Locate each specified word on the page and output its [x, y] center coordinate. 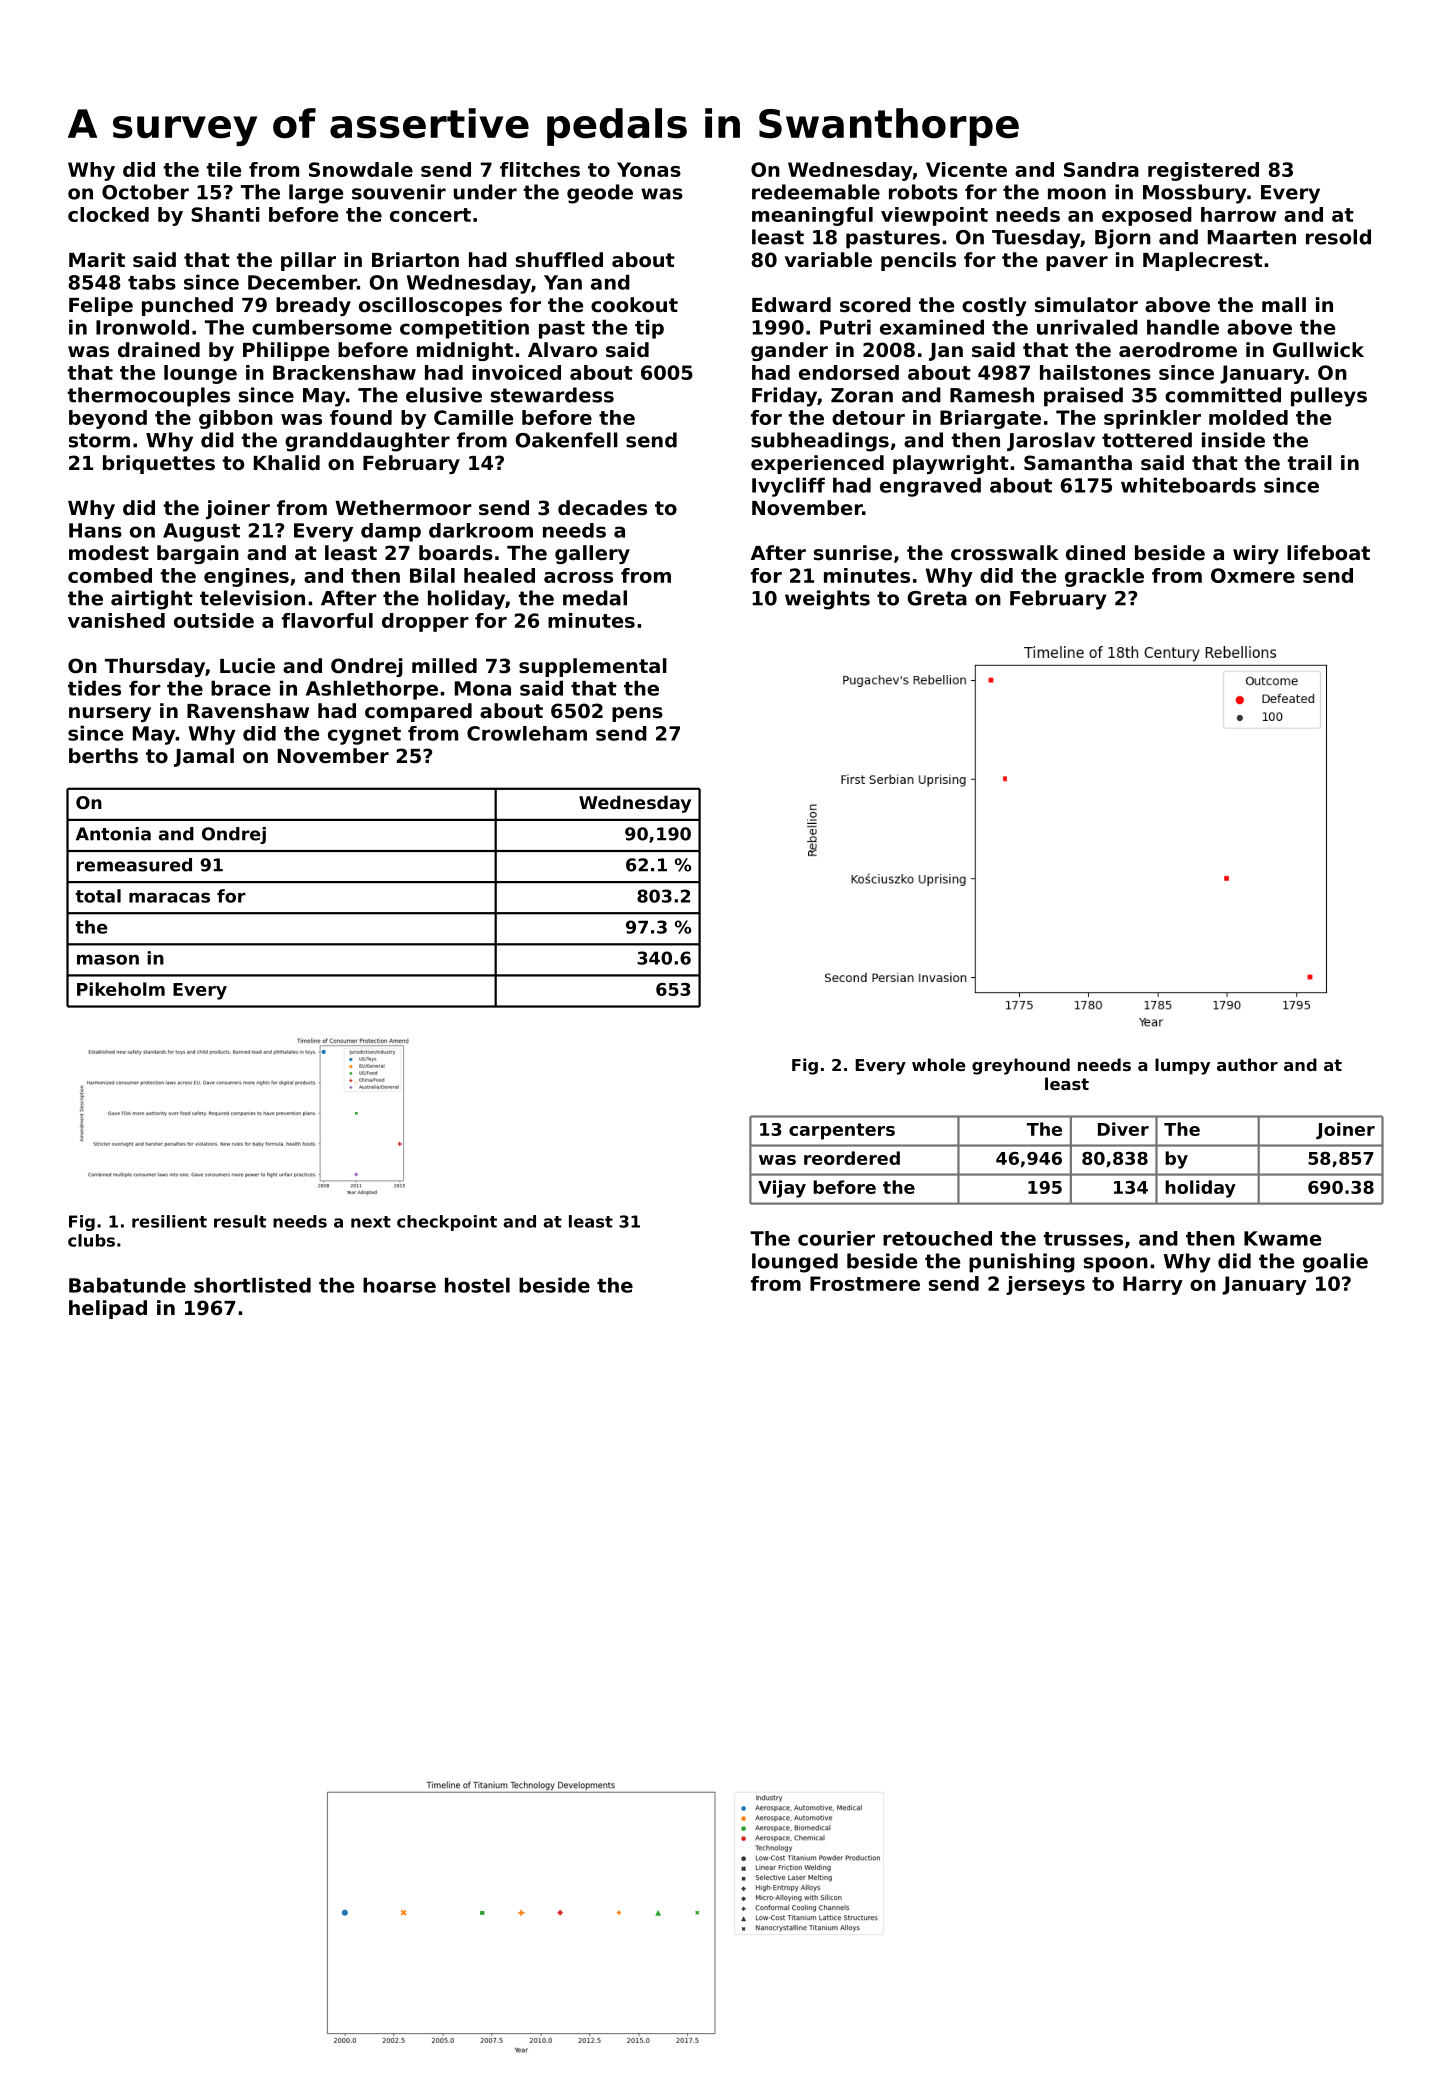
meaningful [812, 216]
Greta [937, 598]
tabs [152, 282]
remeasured [134, 865]
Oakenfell [566, 440]
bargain [198, 554]
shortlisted [252, 1285]
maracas [169, 897]
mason [108, 959]
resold [1338, 237]
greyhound [1021, 1066]
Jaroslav [1051, 441]
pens [637, 714]
